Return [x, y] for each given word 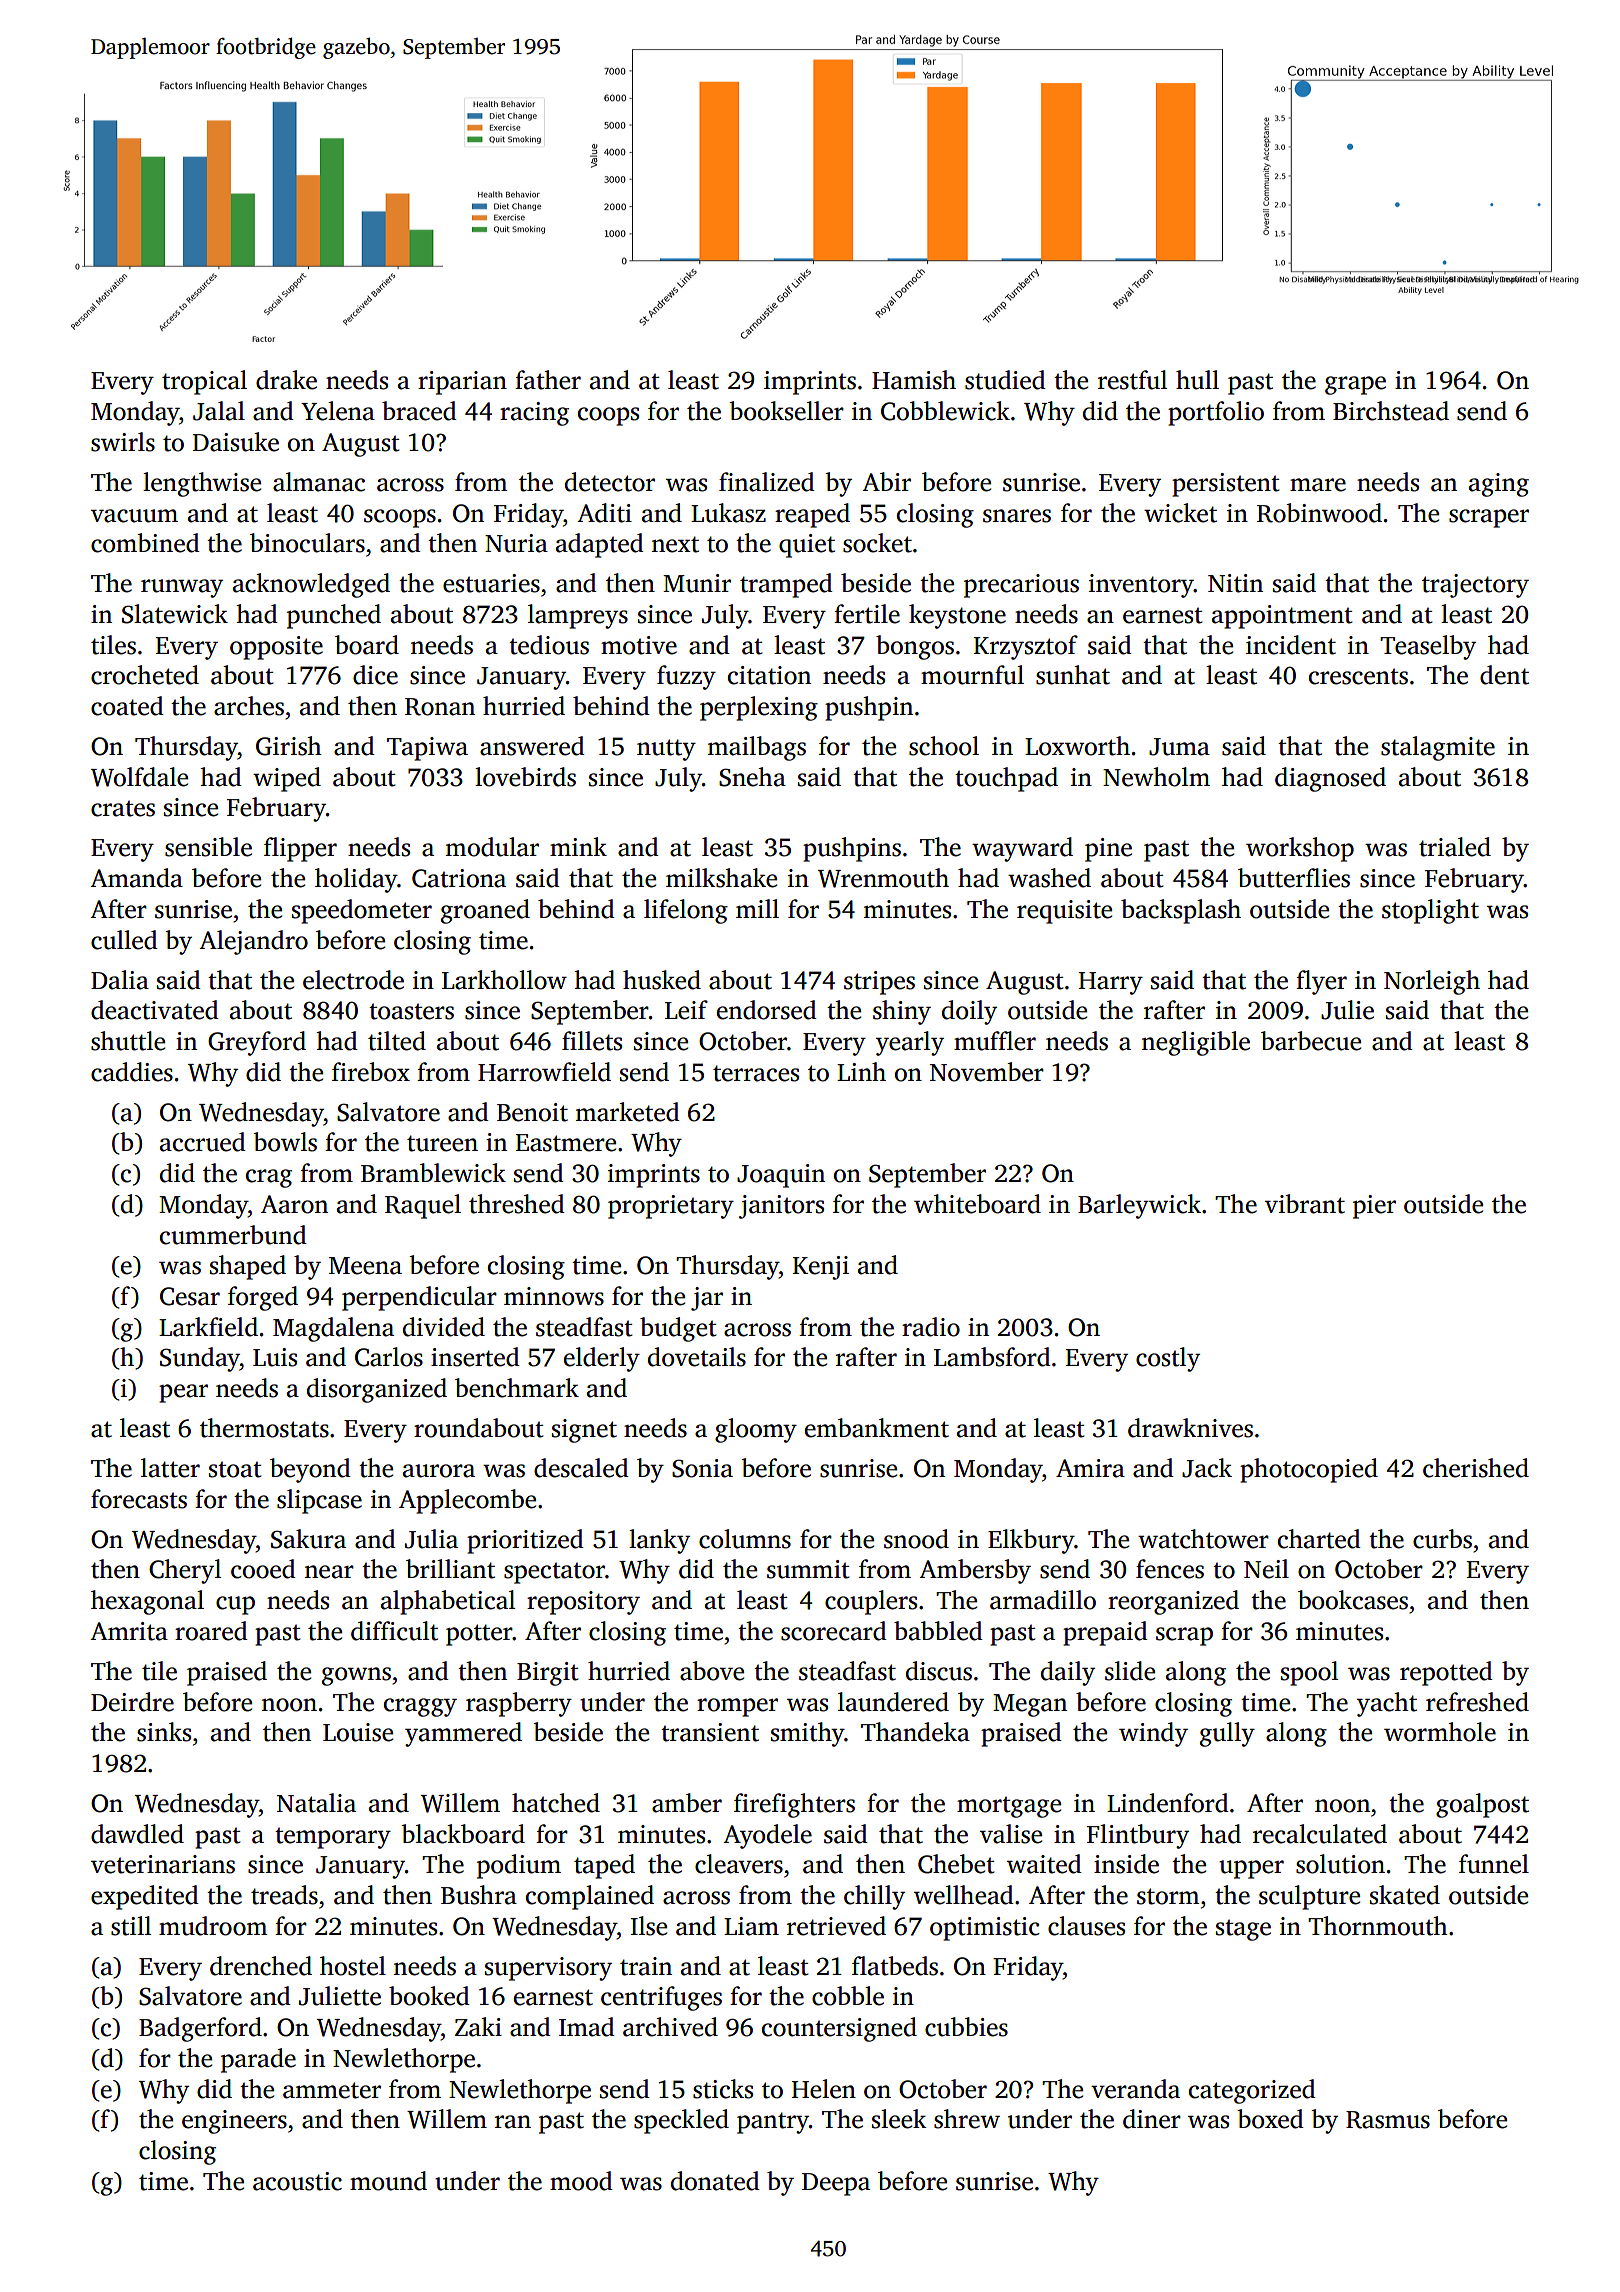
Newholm [1156, 777]
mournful [972, 675]
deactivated [155, 1010]
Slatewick [175, 614]
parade [258, 2060]
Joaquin [781, 1176]
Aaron [294, 1204]
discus [939, 1671]
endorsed [767, 1010]
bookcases [1353, 1600]
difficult [394, 1631]
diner [1152, 2119]
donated [715, 2181]
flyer [1321, 982]
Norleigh [1432, 982]
